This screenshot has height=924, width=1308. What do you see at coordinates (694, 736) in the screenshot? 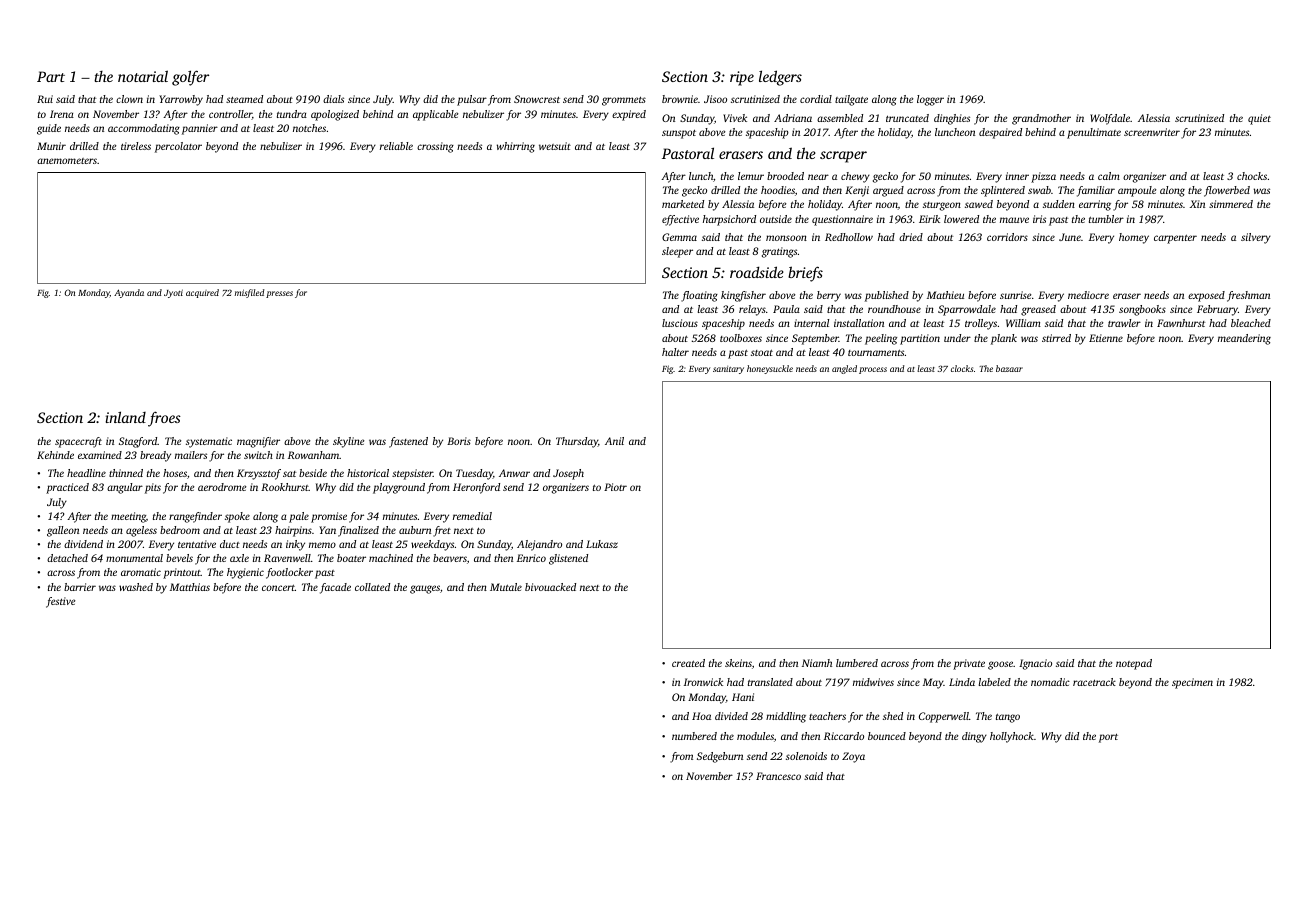
I see `numbered` at bounding box center [694, 736].
